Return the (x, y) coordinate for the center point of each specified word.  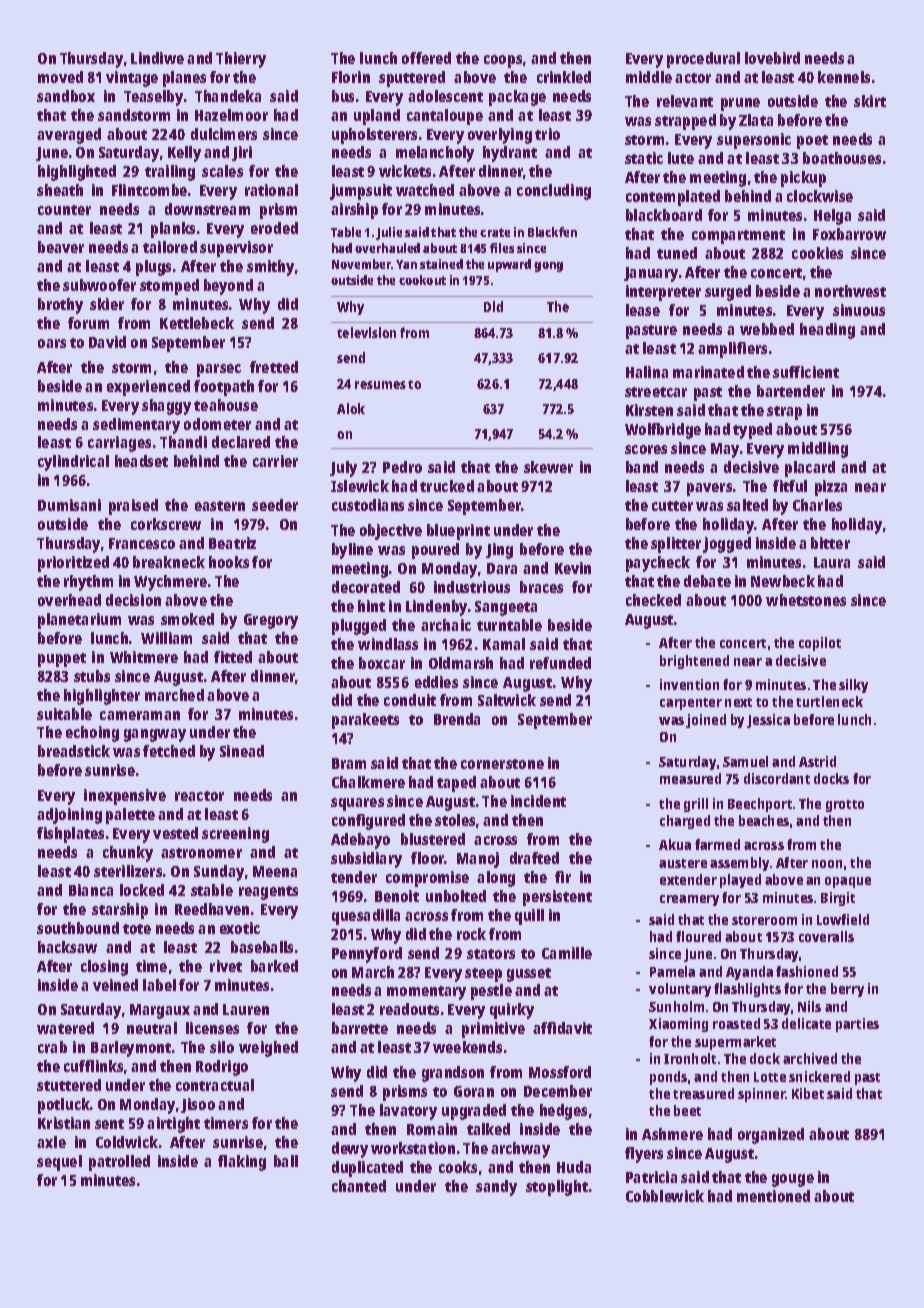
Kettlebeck (197, 323)
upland (377, 117)
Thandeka (228, 96)
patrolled (119, 1163)
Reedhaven (212, 909)
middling (818, 450)
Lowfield (843, 919)
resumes (380, 385)
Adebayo (360, 841)
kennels (844, 77)
